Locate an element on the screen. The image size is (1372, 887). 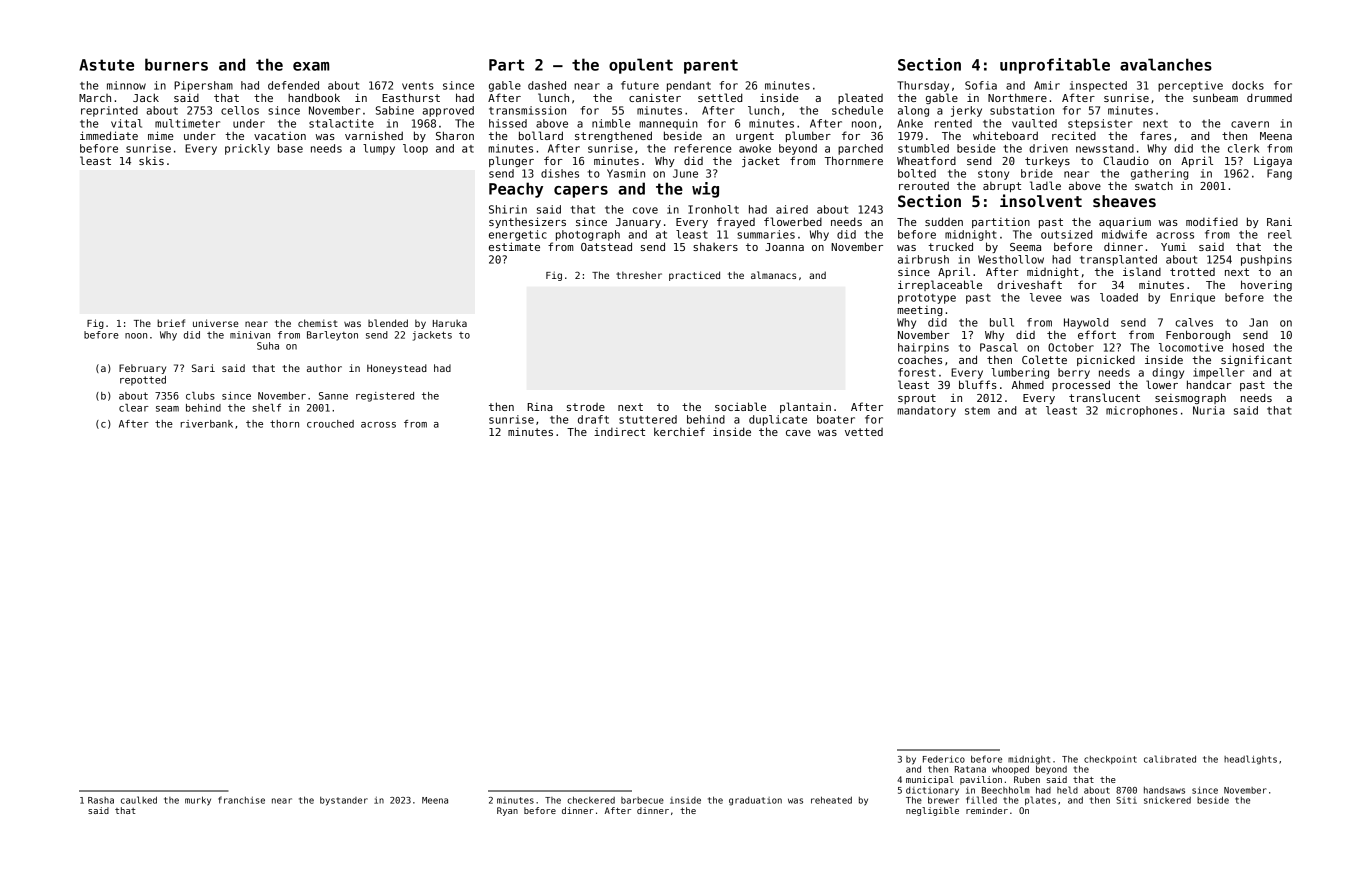
checkpoint is located at coordinates (1110, 759).
